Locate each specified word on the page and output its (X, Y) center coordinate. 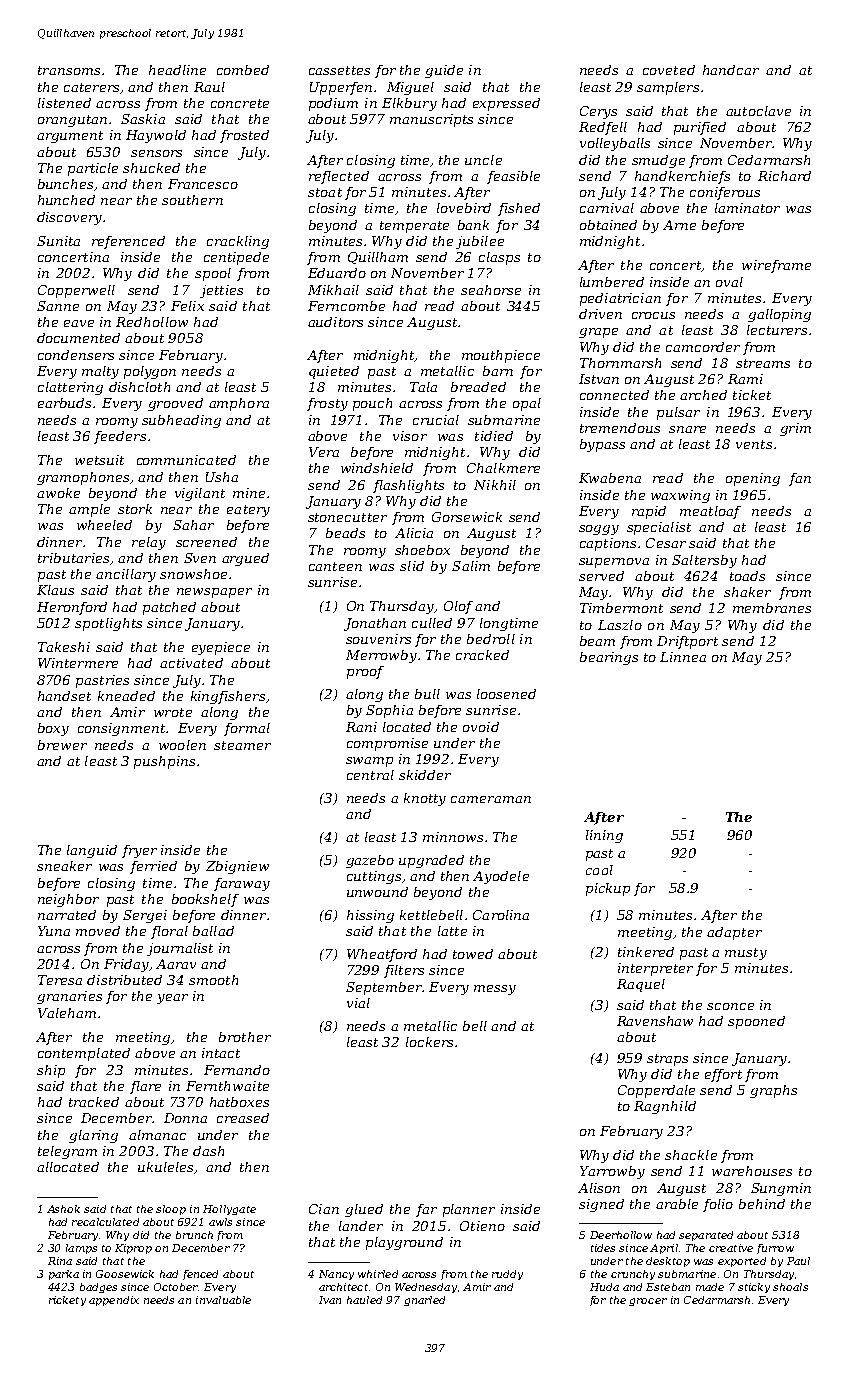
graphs (773, 1091)
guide (444, 71)
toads (747, 576)
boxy (53, 729)
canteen (335, 566)
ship (51, 1071)
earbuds (64, 403)
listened (64, 103)
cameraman (491, 799)
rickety (67, 1301)
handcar (731, 70)
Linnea (683, 657)
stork (135, 509)
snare (687, 429)
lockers (429, 1042)
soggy (599, 530)
